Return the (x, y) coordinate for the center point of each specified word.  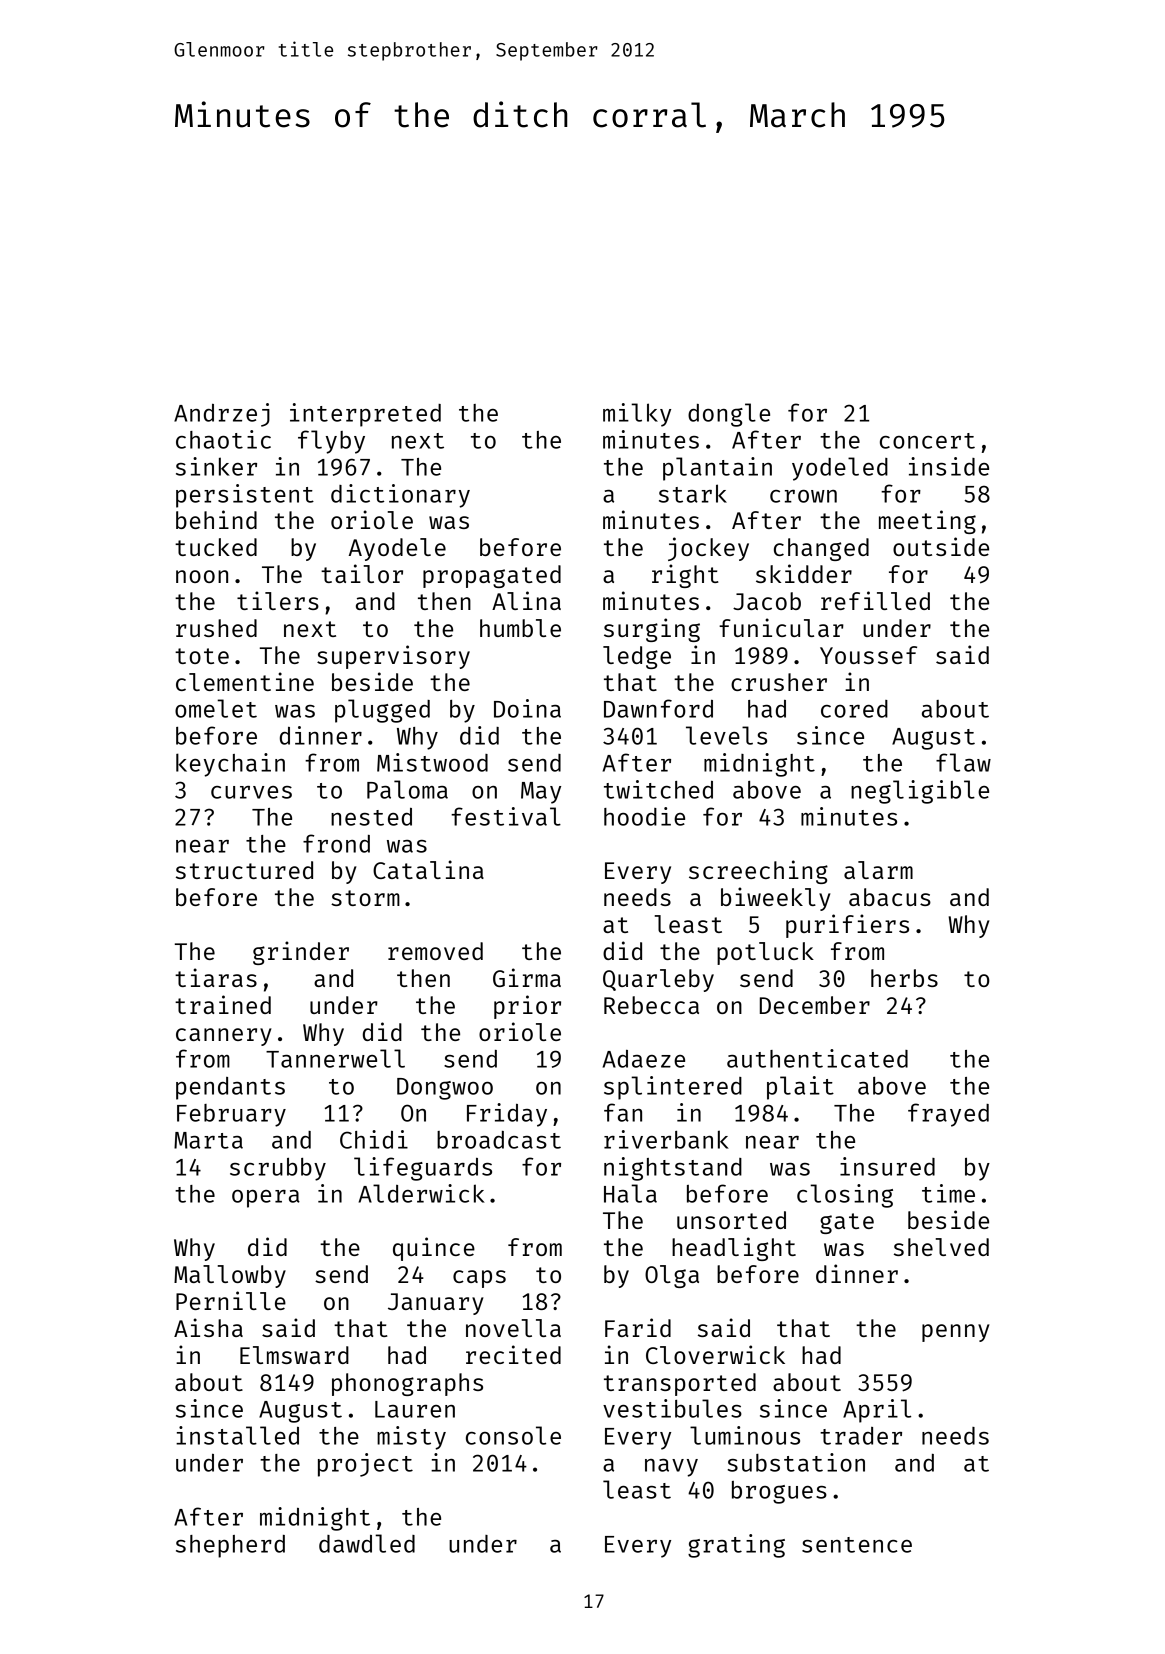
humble (520, 628)
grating (736, 1546)
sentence (857, 1545)
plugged (382, 711)
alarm (878, 870)
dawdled (367, 1543)
